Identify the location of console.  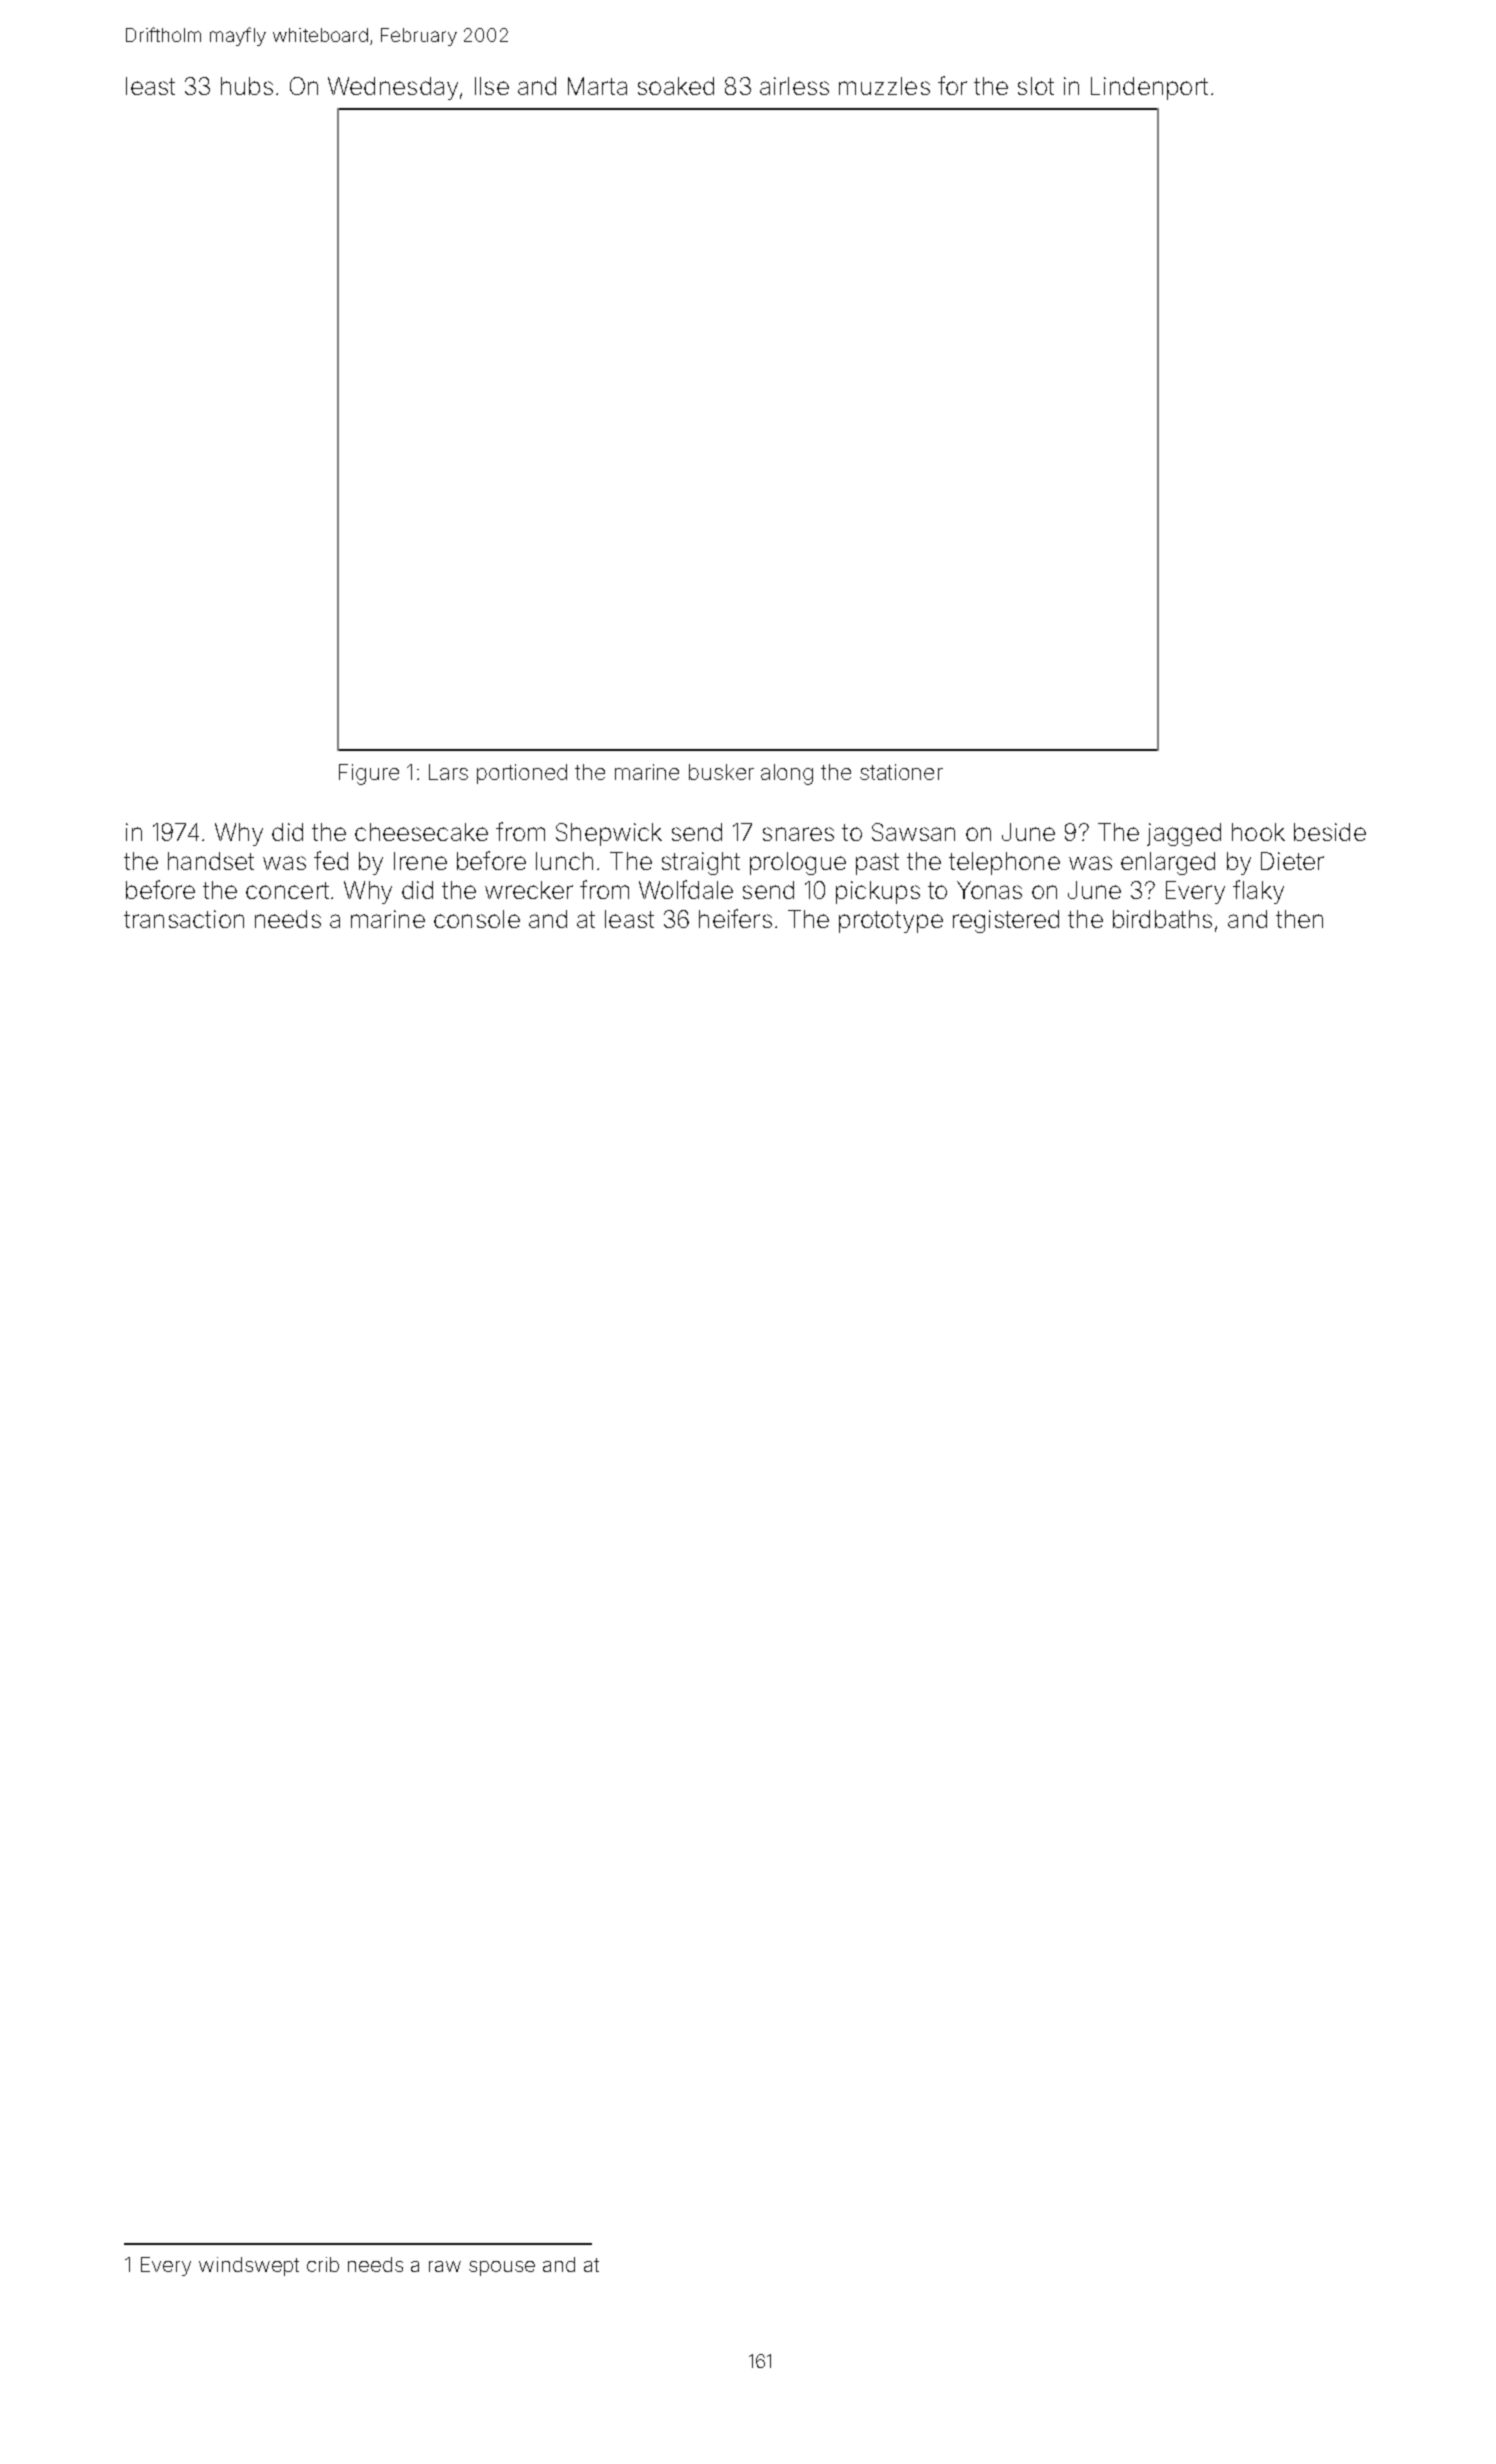
(477, 919).
